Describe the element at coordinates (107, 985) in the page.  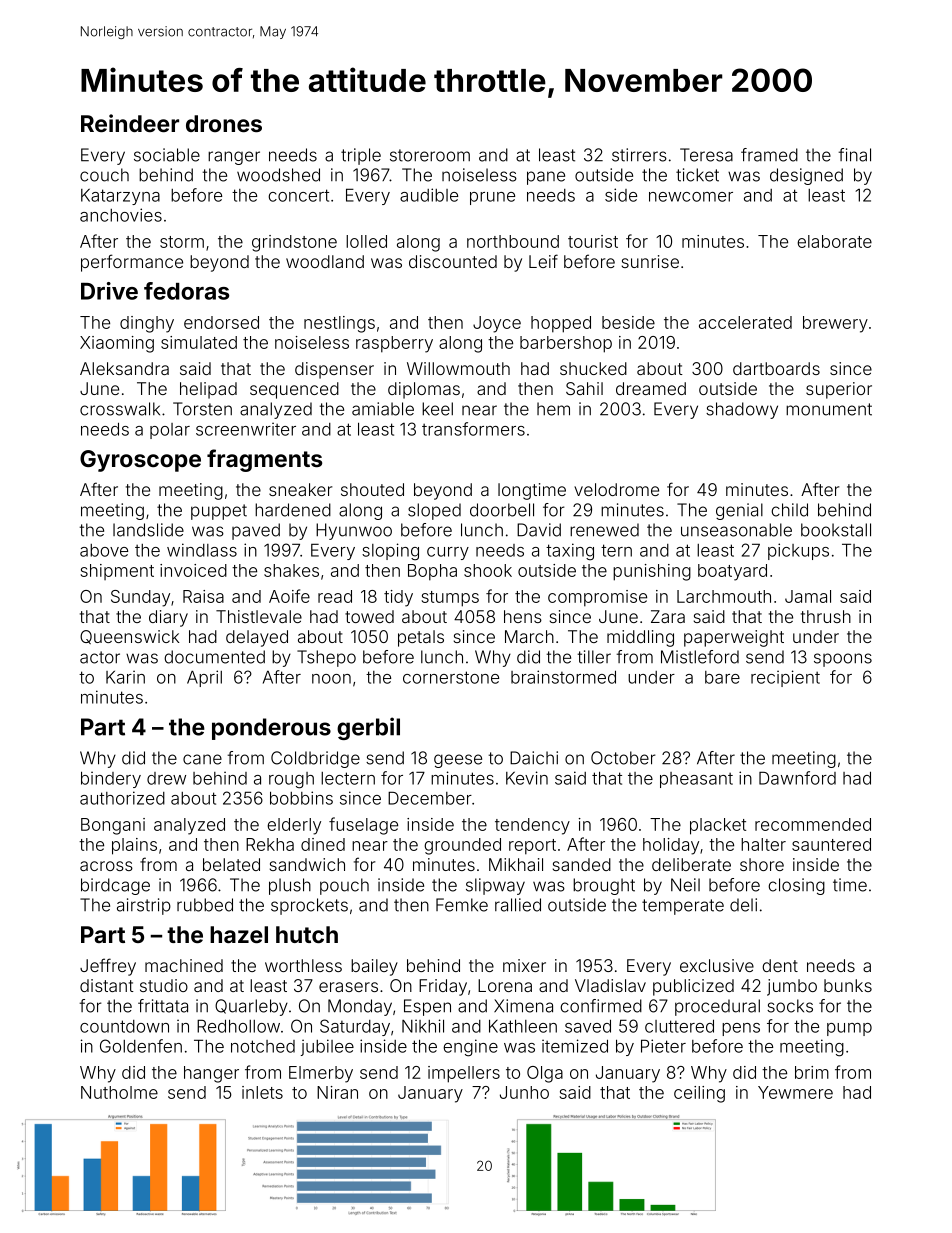
I see `distant` at that location.
